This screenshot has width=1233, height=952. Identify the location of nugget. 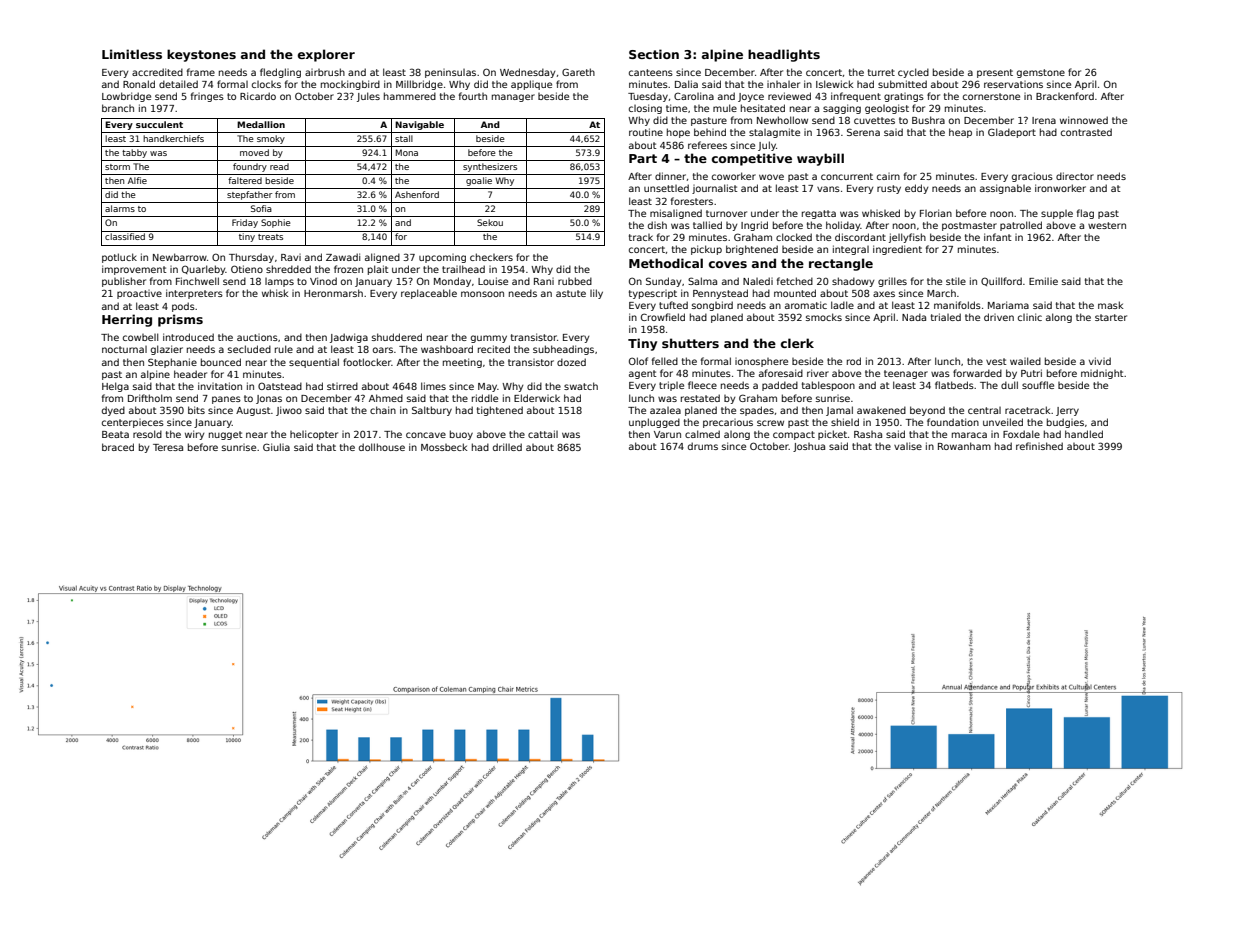
(225, 435).
